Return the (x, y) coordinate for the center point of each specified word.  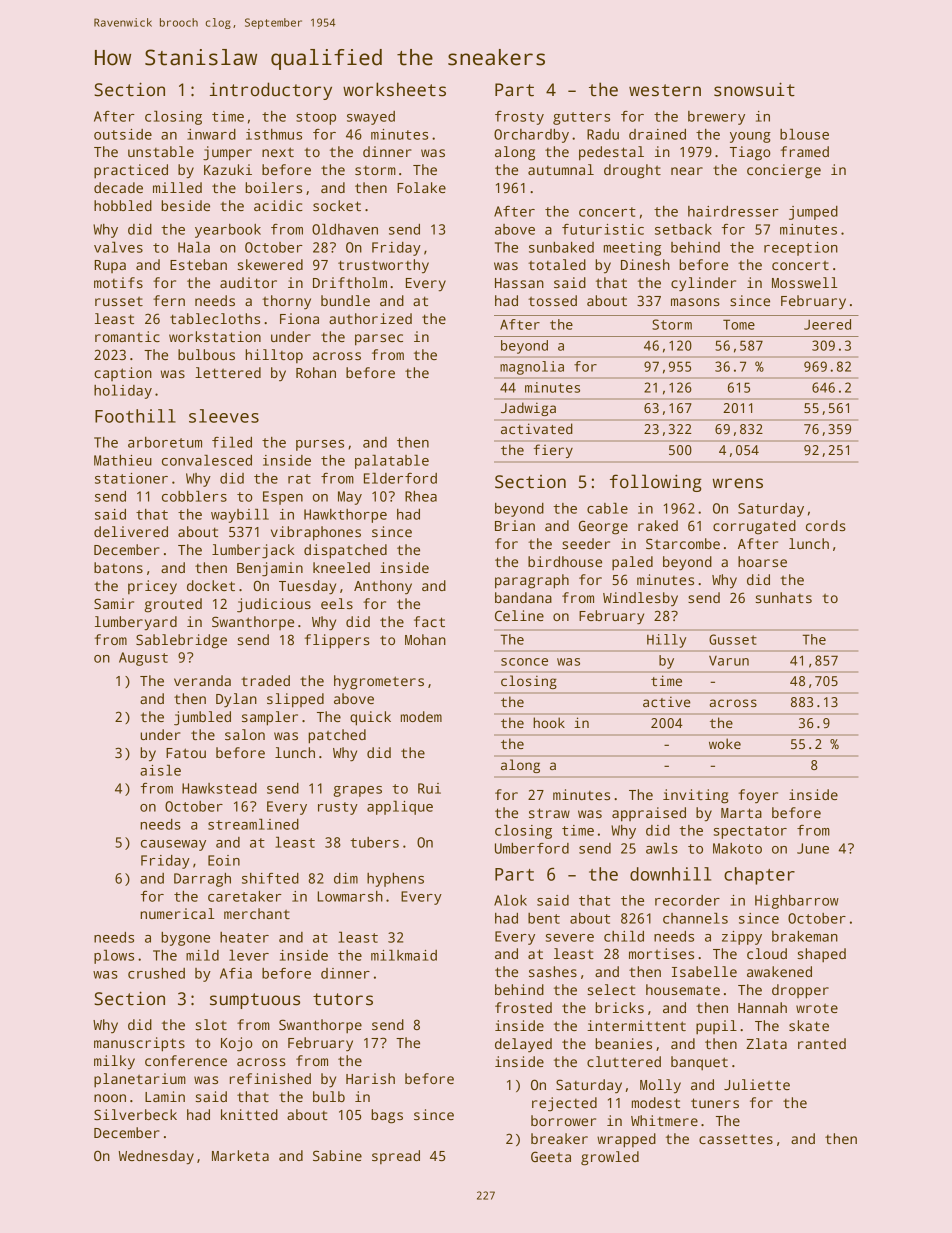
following (656, 483)
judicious (274, 605)
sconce (524, 662)
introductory (271, 91)
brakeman (805, 936)
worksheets (394, 89)
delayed (523, 1045)
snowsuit (754, 89)
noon (110, 1098)
